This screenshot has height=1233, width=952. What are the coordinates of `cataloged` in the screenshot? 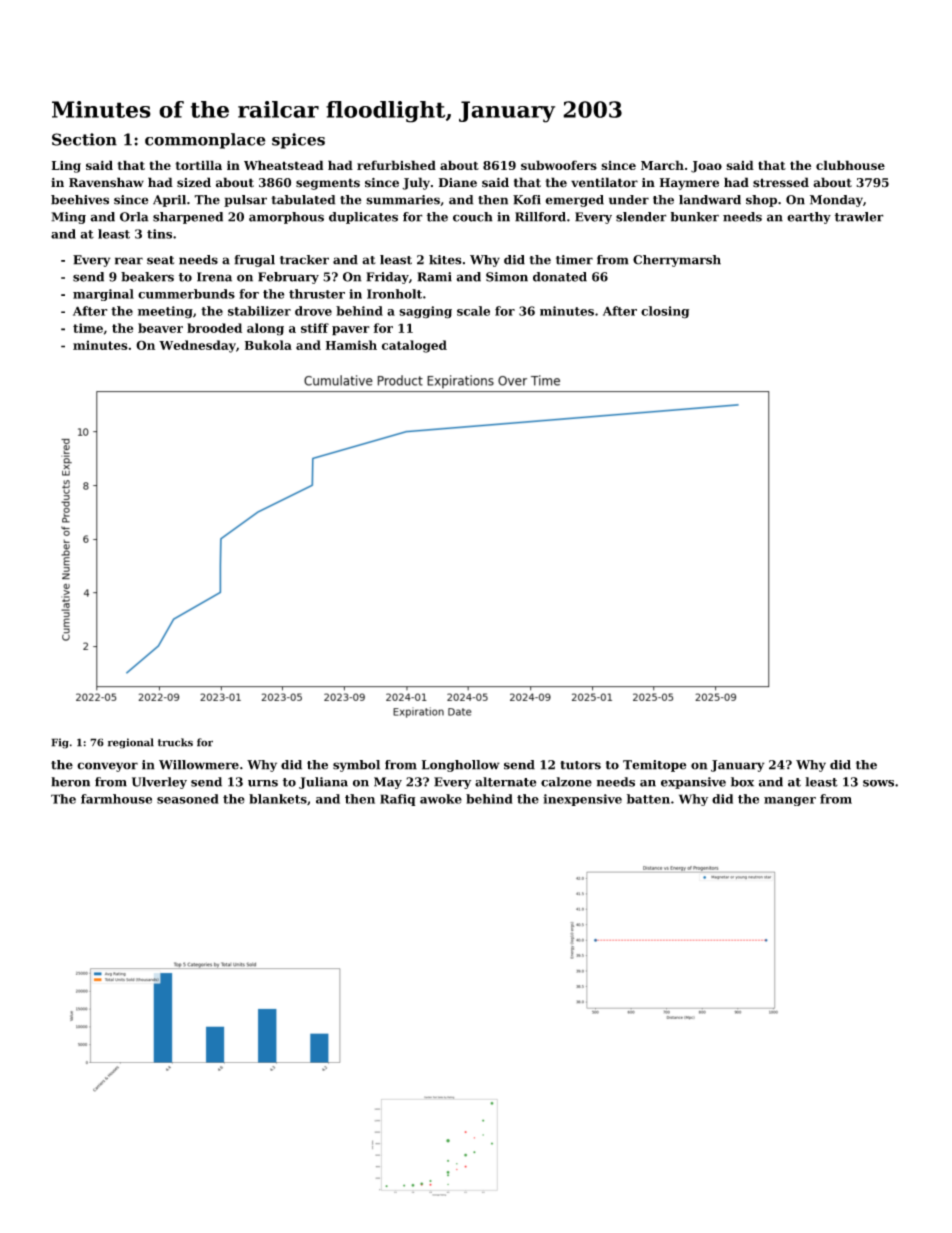 It's located at (414, 346).
